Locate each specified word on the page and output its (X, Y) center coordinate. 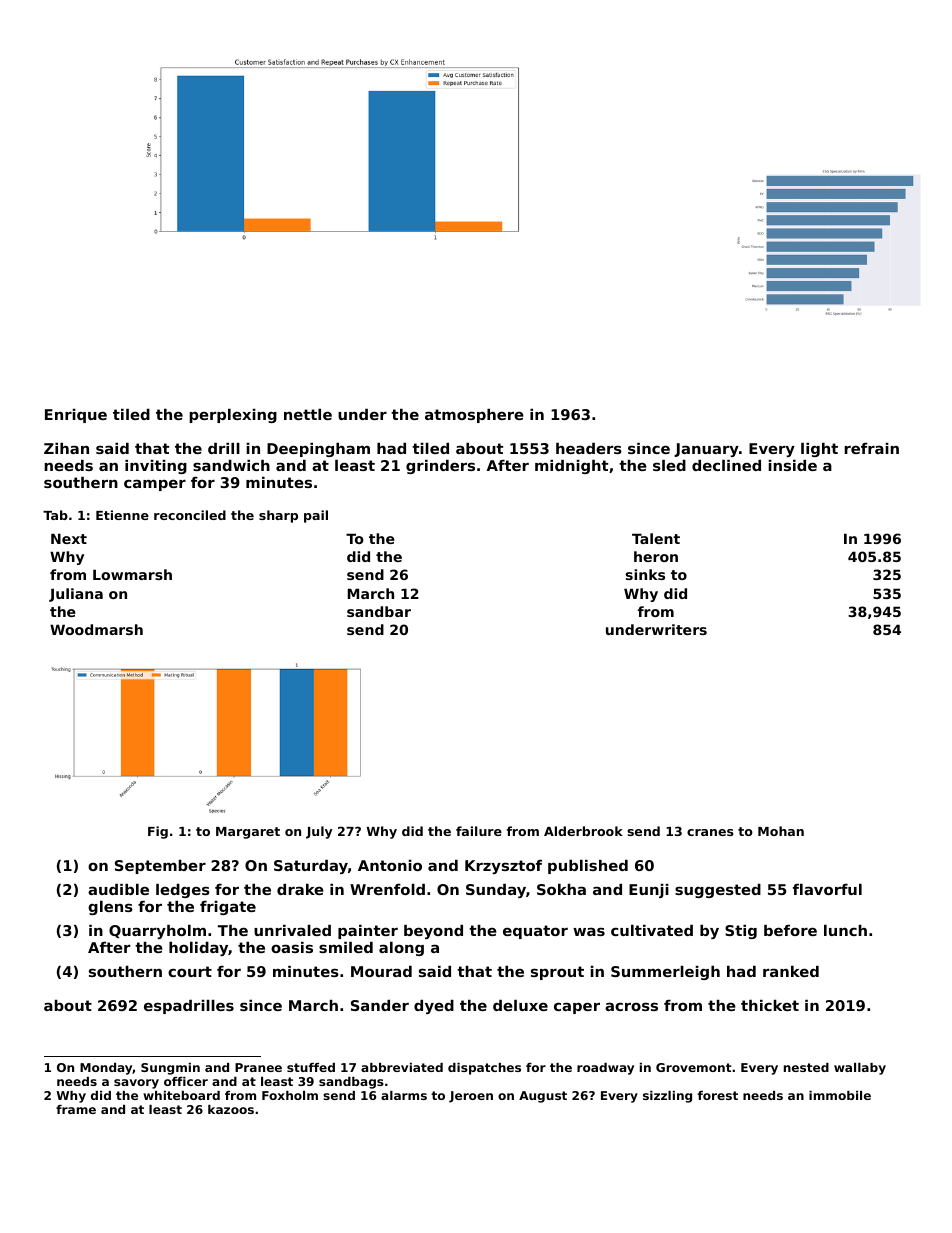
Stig (741, 932)
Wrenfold (387, 889)
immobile (840, 1095)
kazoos (231, 1109)
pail (316, 516)
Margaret (248, 833)
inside (792, 465)
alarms (404, 1095)
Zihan (66, 448)
